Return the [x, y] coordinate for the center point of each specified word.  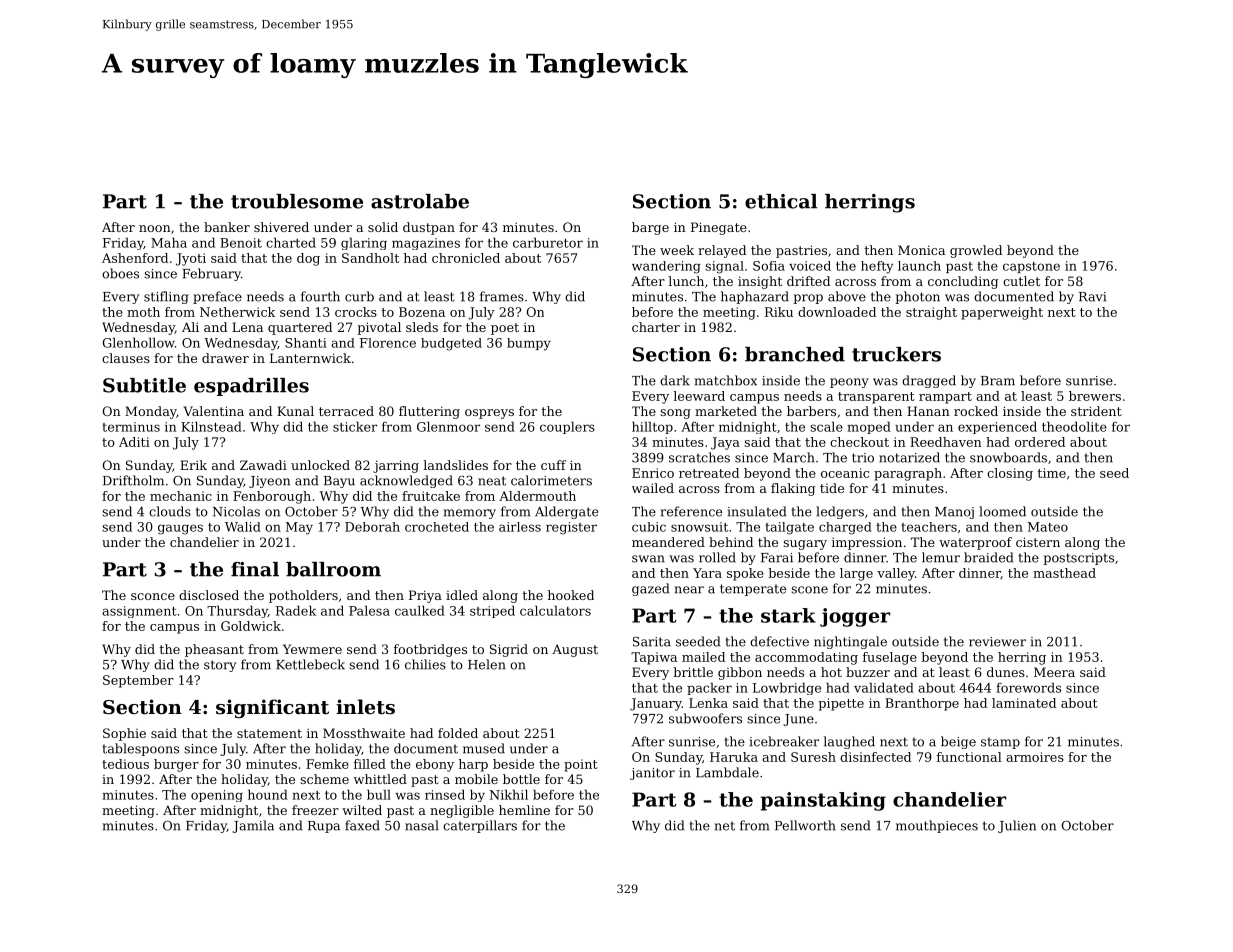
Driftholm [133, 480]
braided [988, 557]
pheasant [214, 650]
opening [217, 796]
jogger [855, 617]
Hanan [928, 411]
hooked [571, 595]
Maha [169, 242]
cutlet [1021, 281]
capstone [1031, 267]
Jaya [725, 443]
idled [462, 595]
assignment [139, 612]
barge [650, 228]
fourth [320, 296]
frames [502, 296]
